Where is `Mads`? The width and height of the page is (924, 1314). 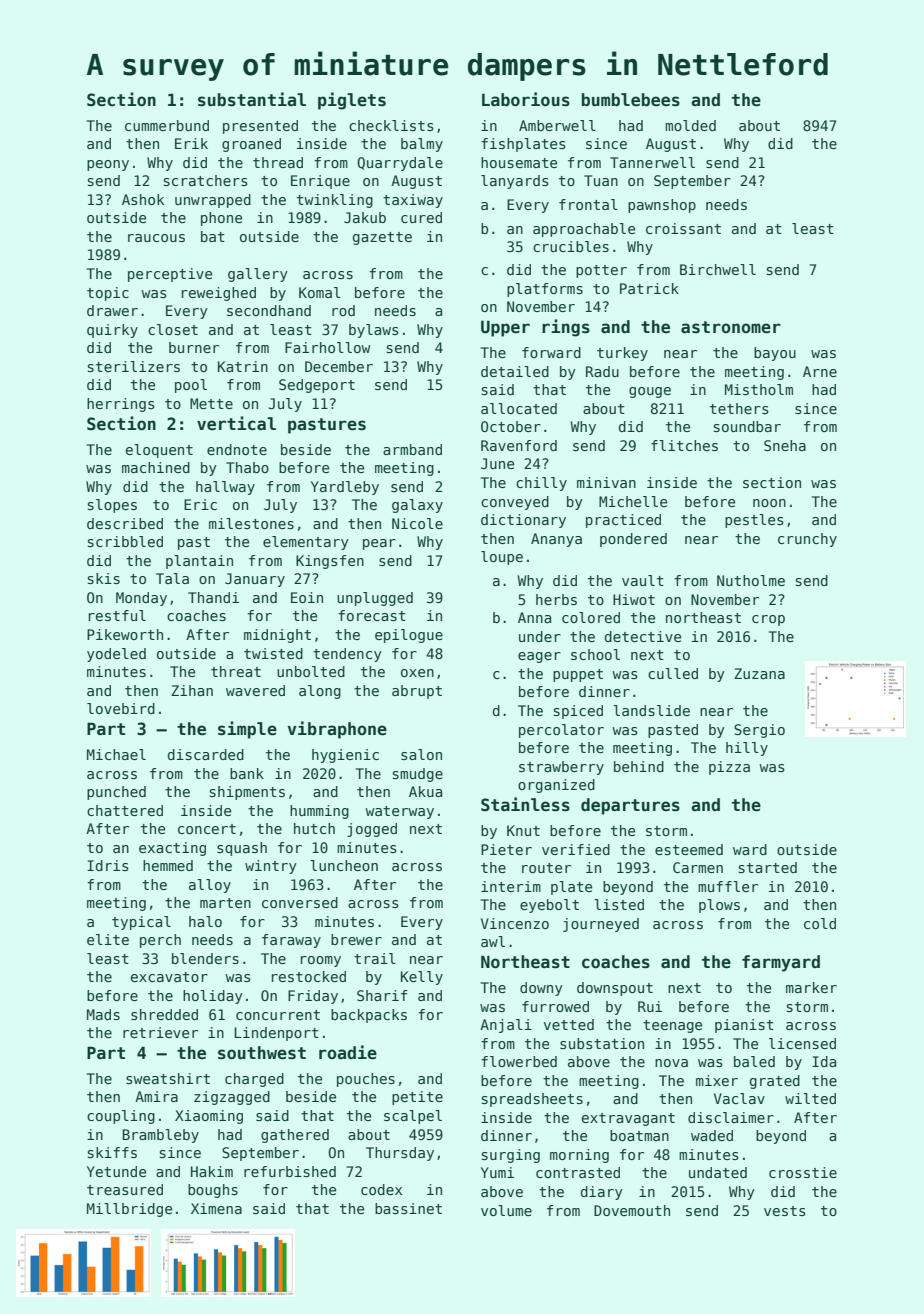
Mads is located at coordinates (103, 1014).
